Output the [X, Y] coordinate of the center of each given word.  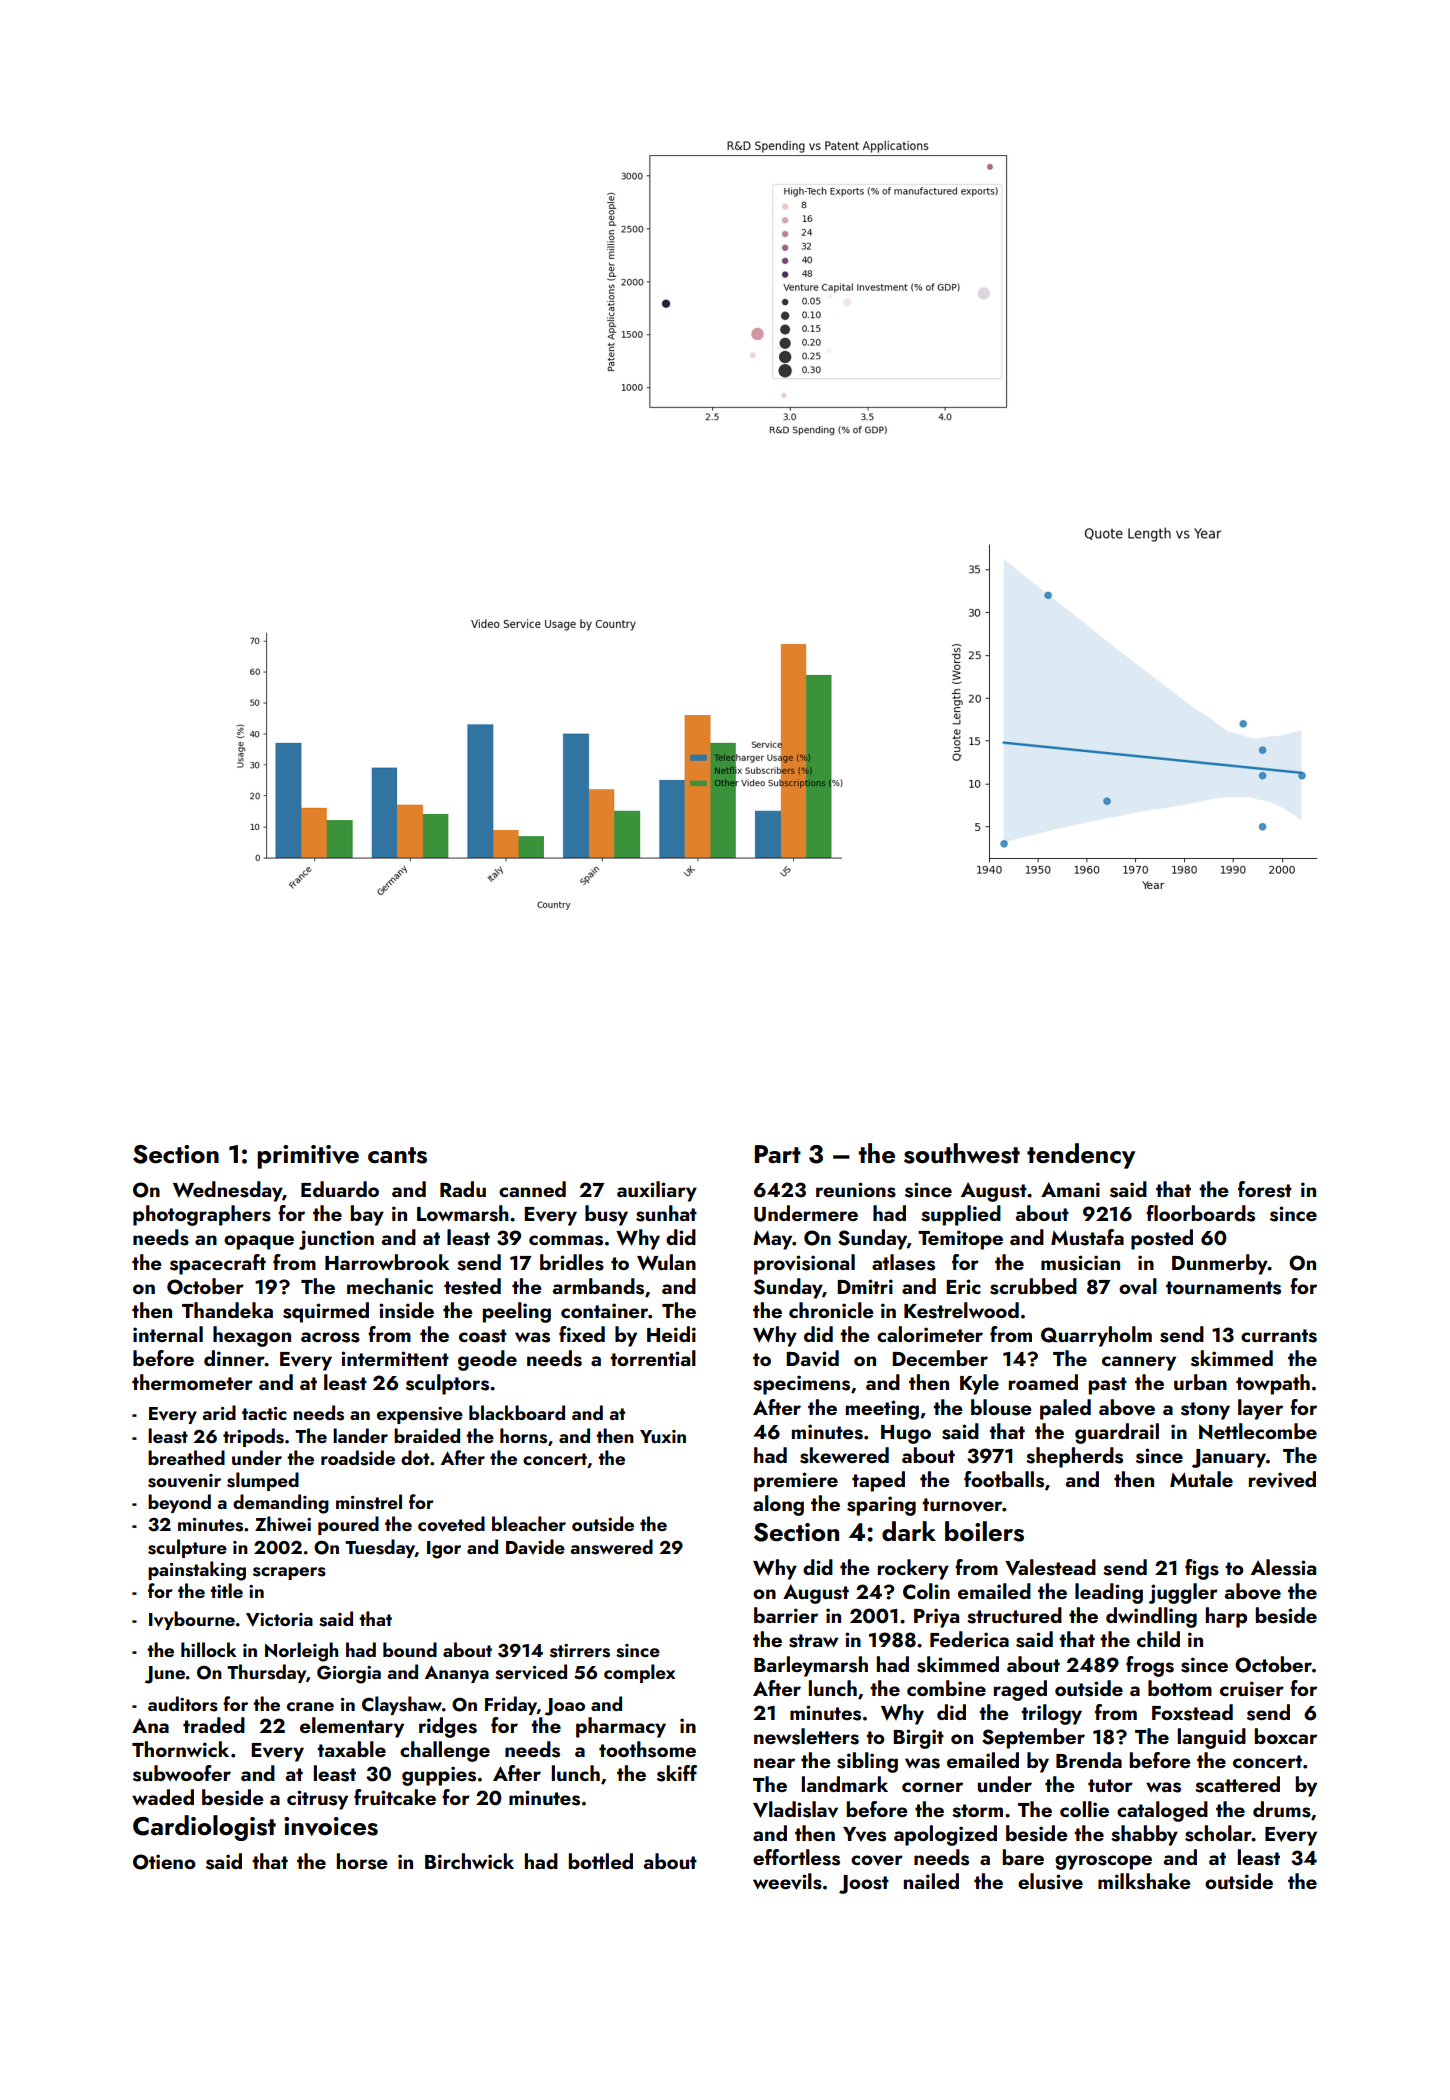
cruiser [1252, 1689]
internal [168, 1334]
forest [1265, 1189]
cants [397, 1155]
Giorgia [349, 1674]
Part [778, 1154]
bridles [572, 1262]
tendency [1081, 1156]
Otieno [164, 1862]
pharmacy [621, 1727]
